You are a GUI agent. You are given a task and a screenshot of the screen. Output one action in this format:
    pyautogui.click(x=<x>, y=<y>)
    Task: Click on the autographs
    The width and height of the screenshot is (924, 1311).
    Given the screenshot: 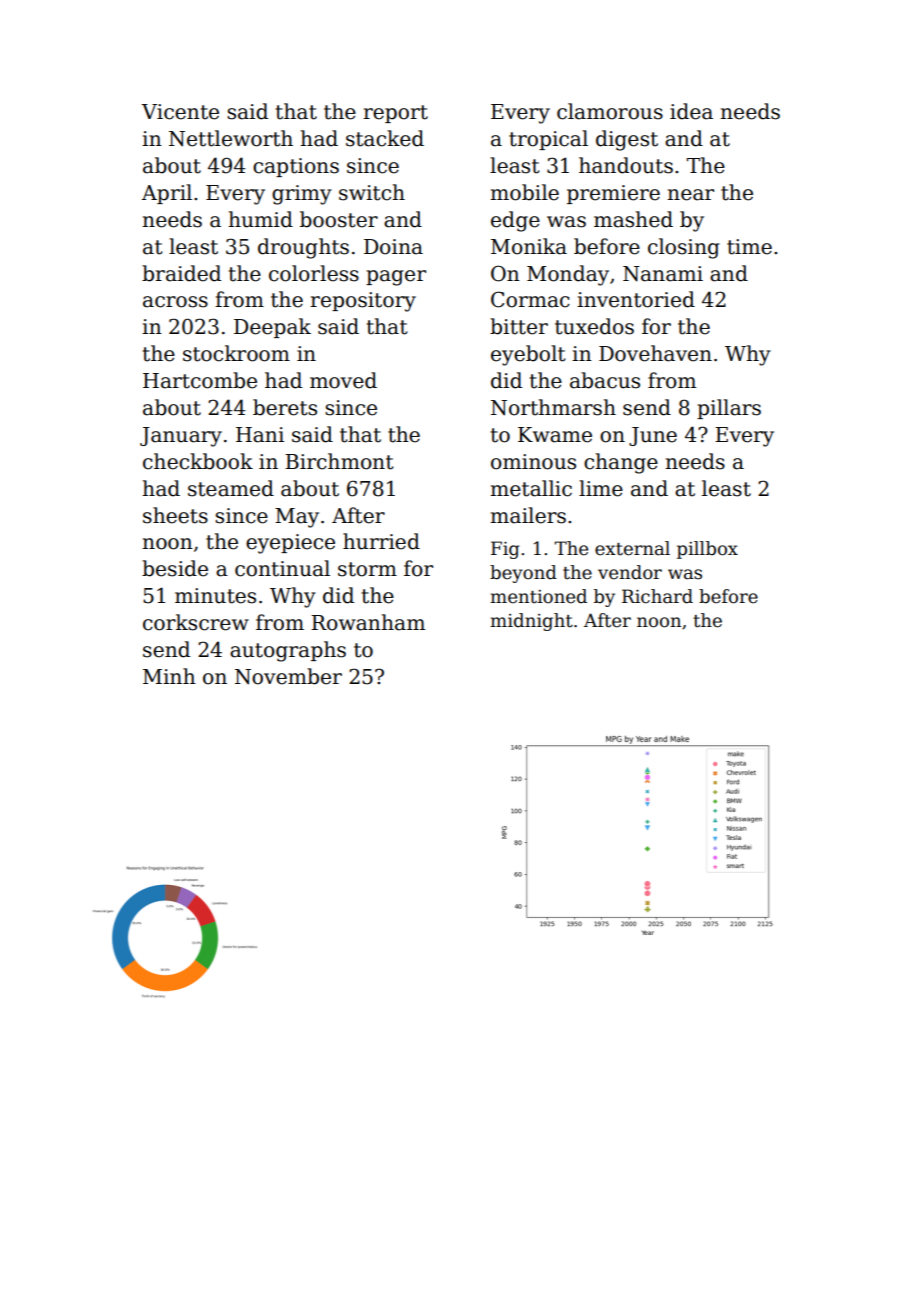 What is the action you would take?
    pyautogui.click(x=288, y=651)
